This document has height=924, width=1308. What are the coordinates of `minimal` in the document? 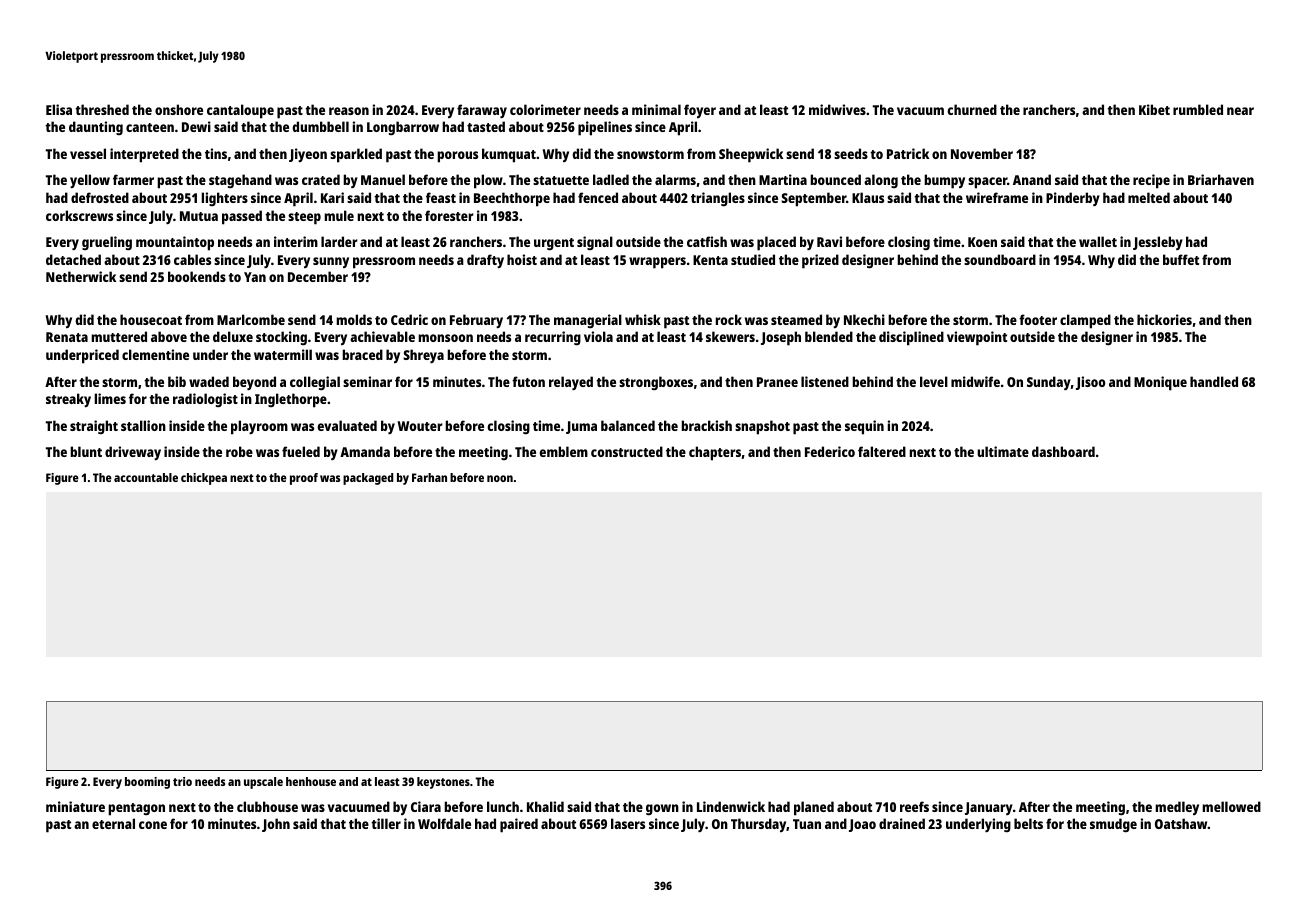 It's located at (656, 109).
